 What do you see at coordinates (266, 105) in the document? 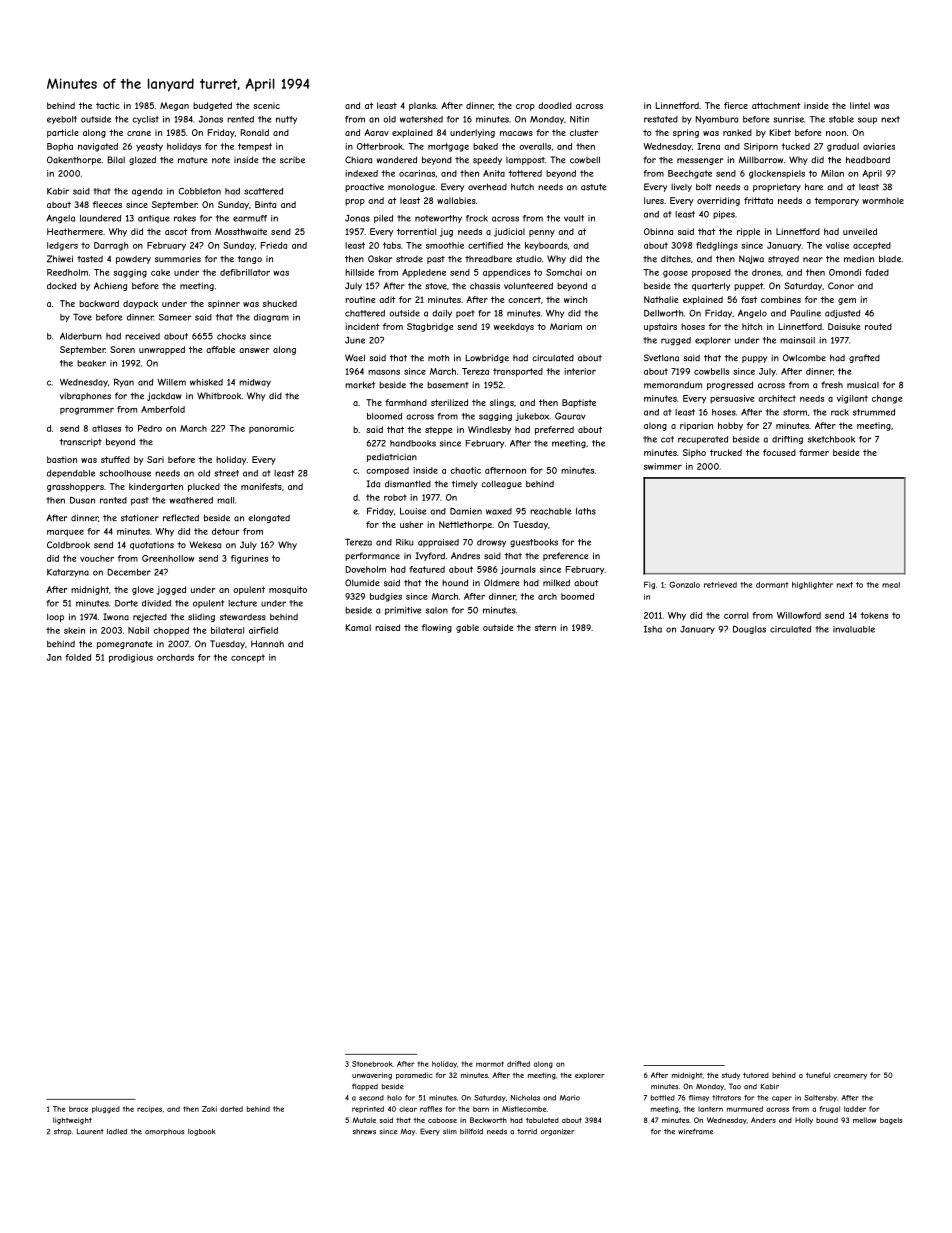
I see `scenic` at bounding box center [266, 105].
